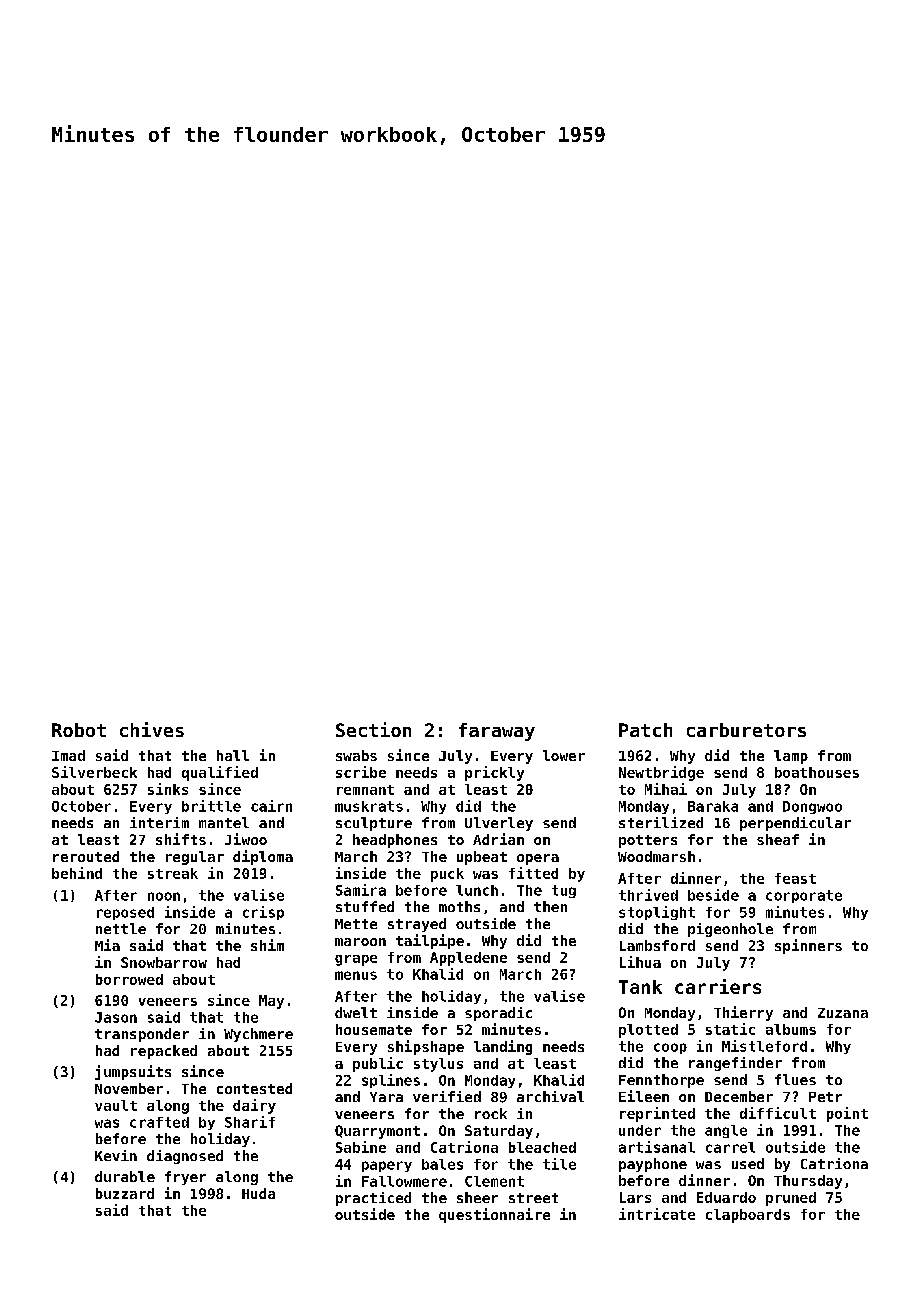 Image resolution: width=924 pixels, height=1308 pixels. What do you see at coordinates (447, 1096) in the document?
I see `verified` at bounding box center [447, 1096].
